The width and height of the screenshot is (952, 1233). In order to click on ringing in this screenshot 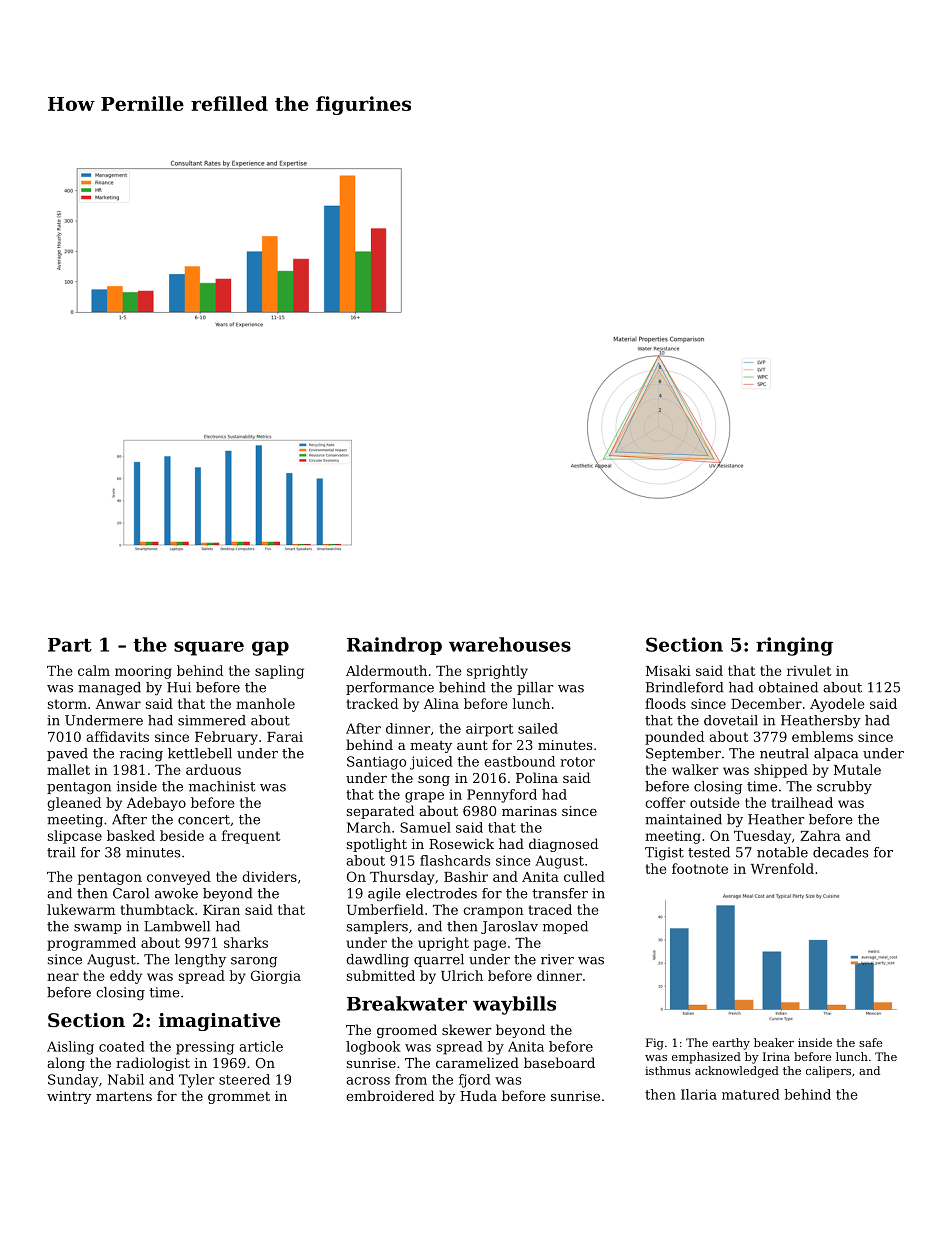, I will do `click(794, 646)`.
